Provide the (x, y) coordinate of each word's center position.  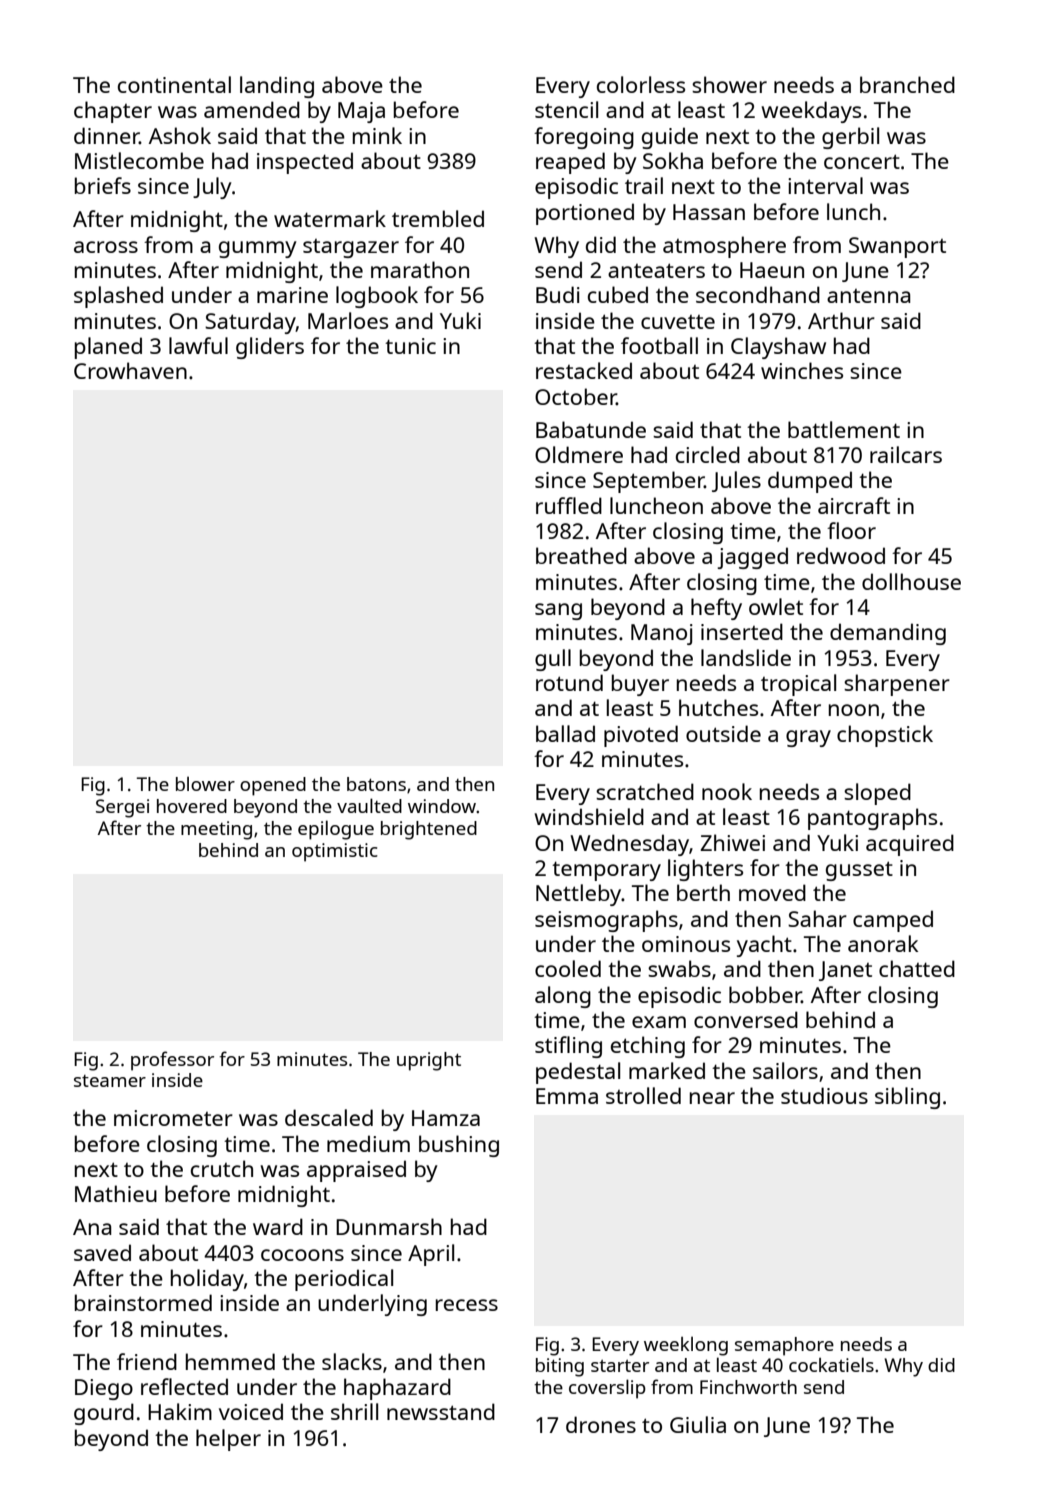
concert (862, 161)
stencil (566, 109)
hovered (192, 806)
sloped (877, 794)
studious (824, 1095)
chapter (113, 112)
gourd (104, 1414)
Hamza (446, 1118)
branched (907, 84)
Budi (558, 294)
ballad (565, 733)
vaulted (369, 805)
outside (723, 733)
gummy (258, 249)
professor (172, 1061)
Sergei (122, 808)
